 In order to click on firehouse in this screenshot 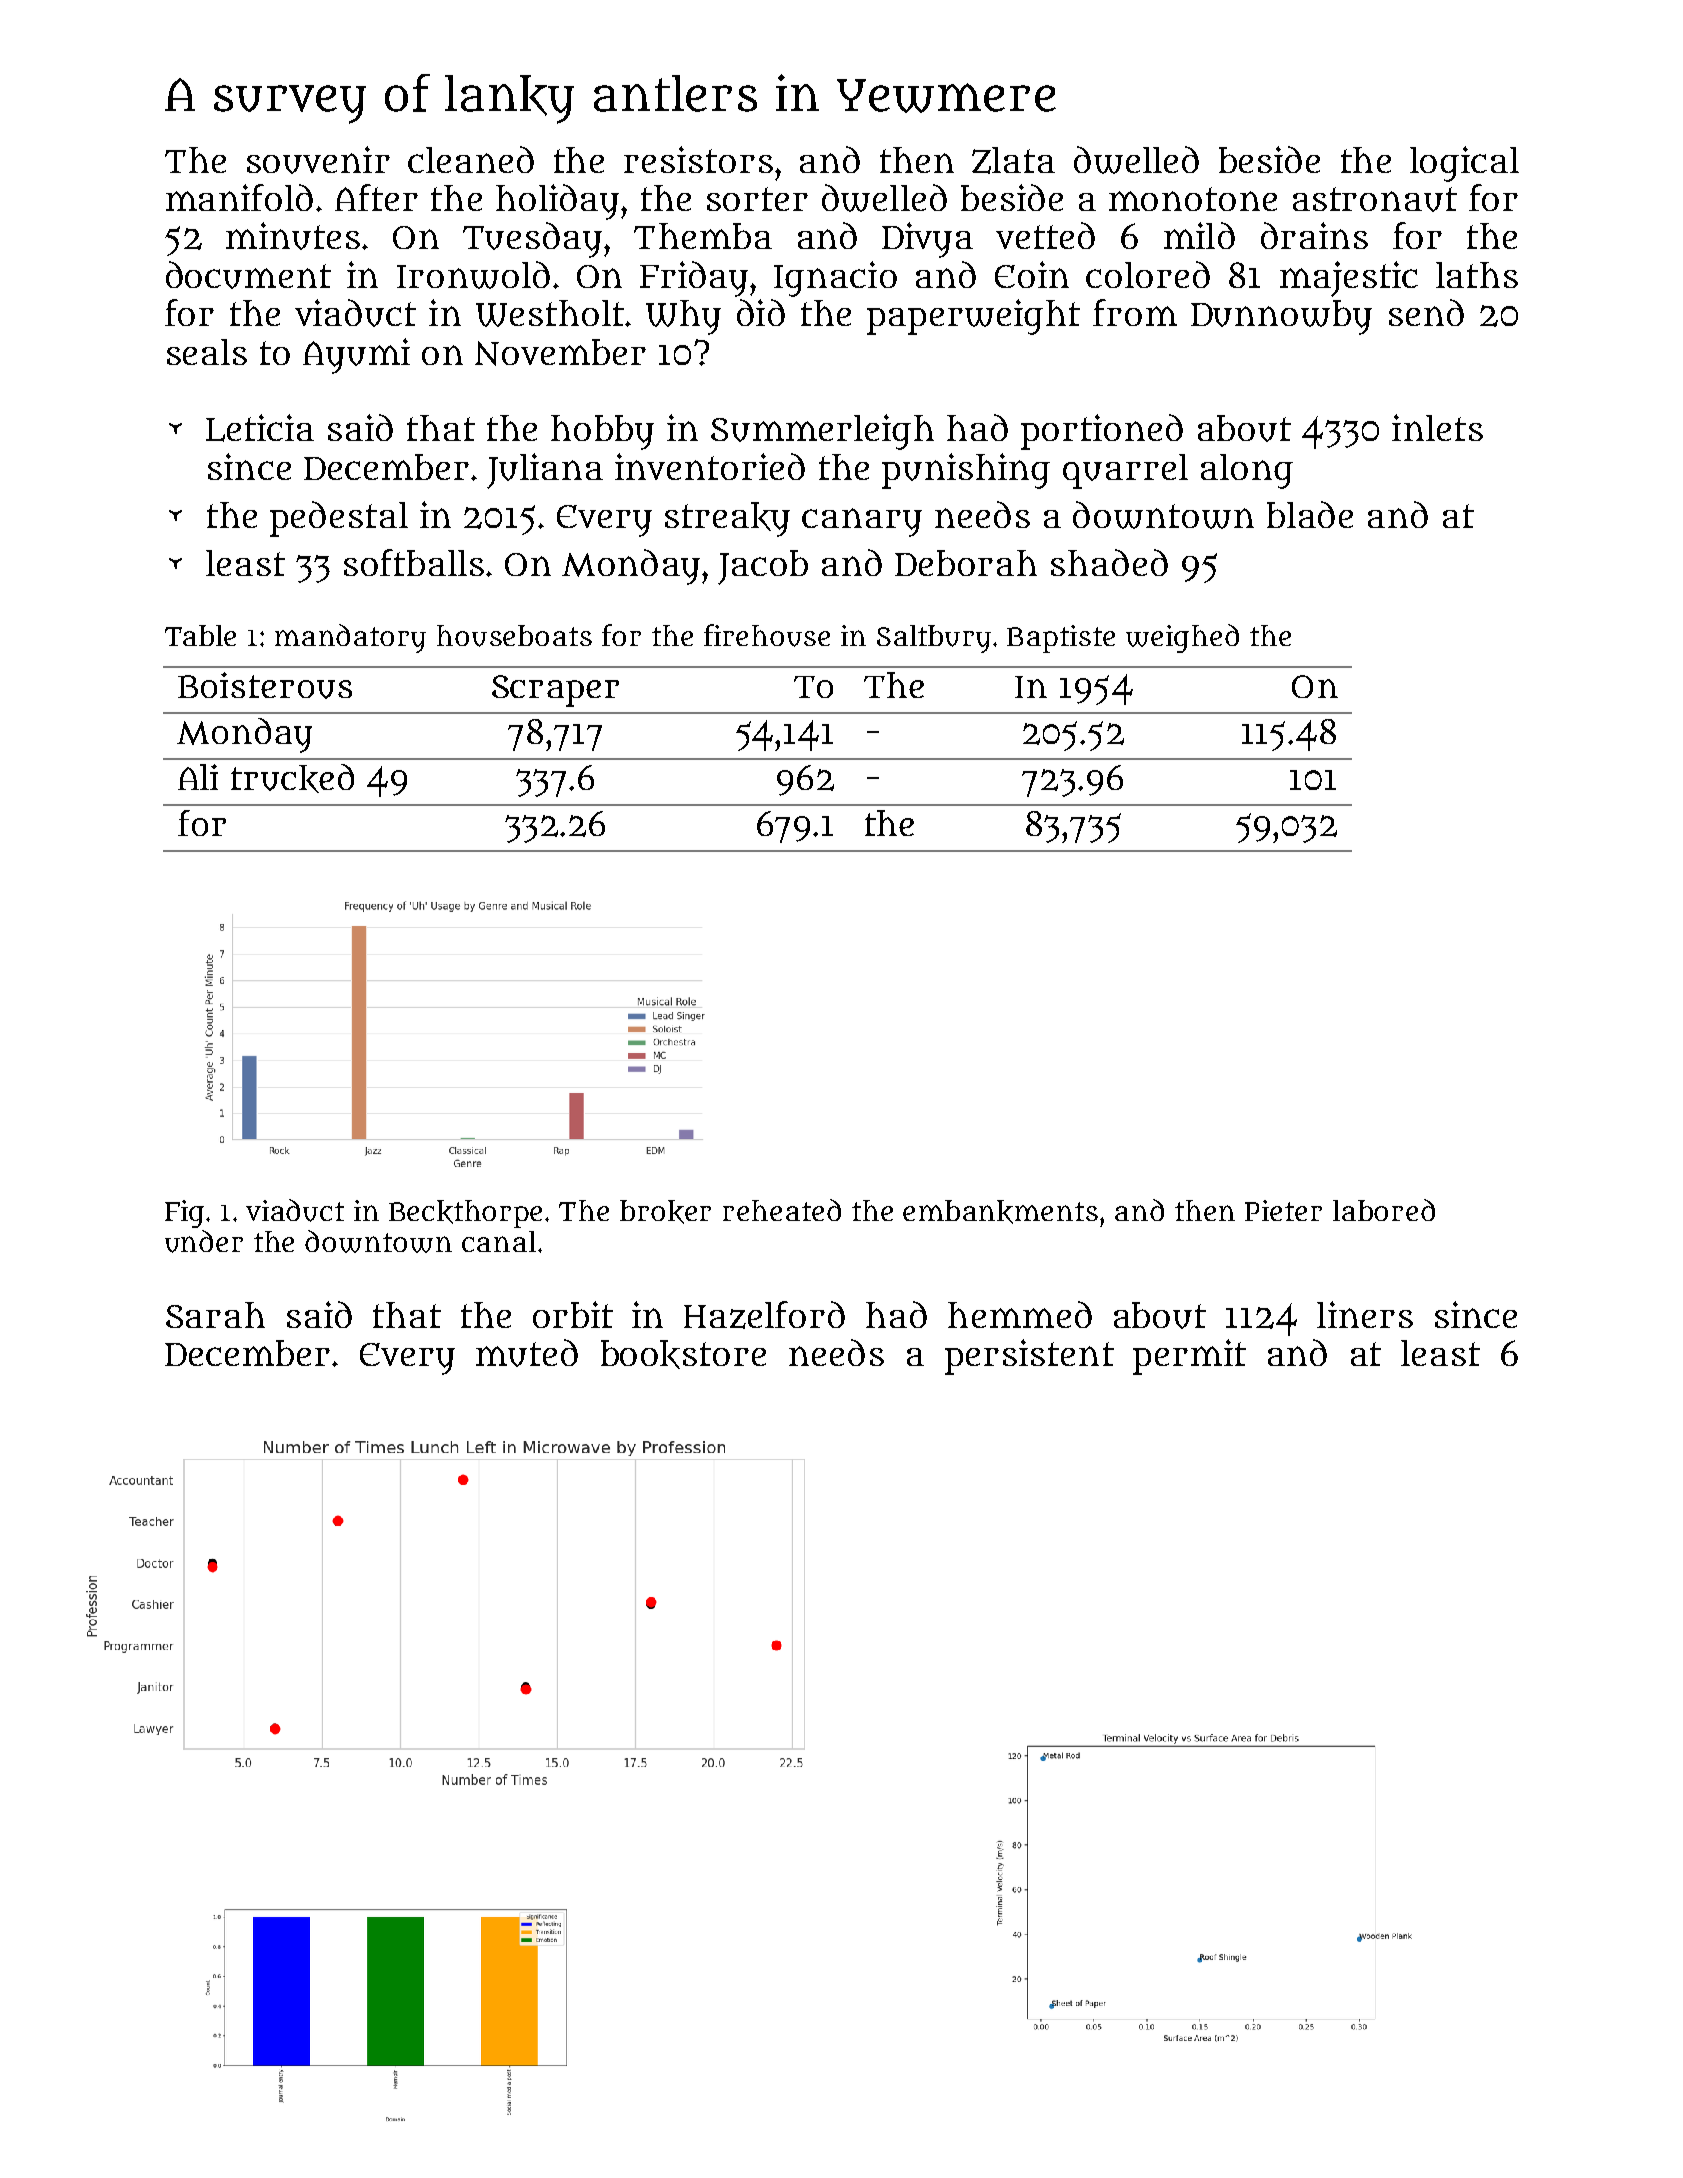, I will do `click(767, 635)`.
